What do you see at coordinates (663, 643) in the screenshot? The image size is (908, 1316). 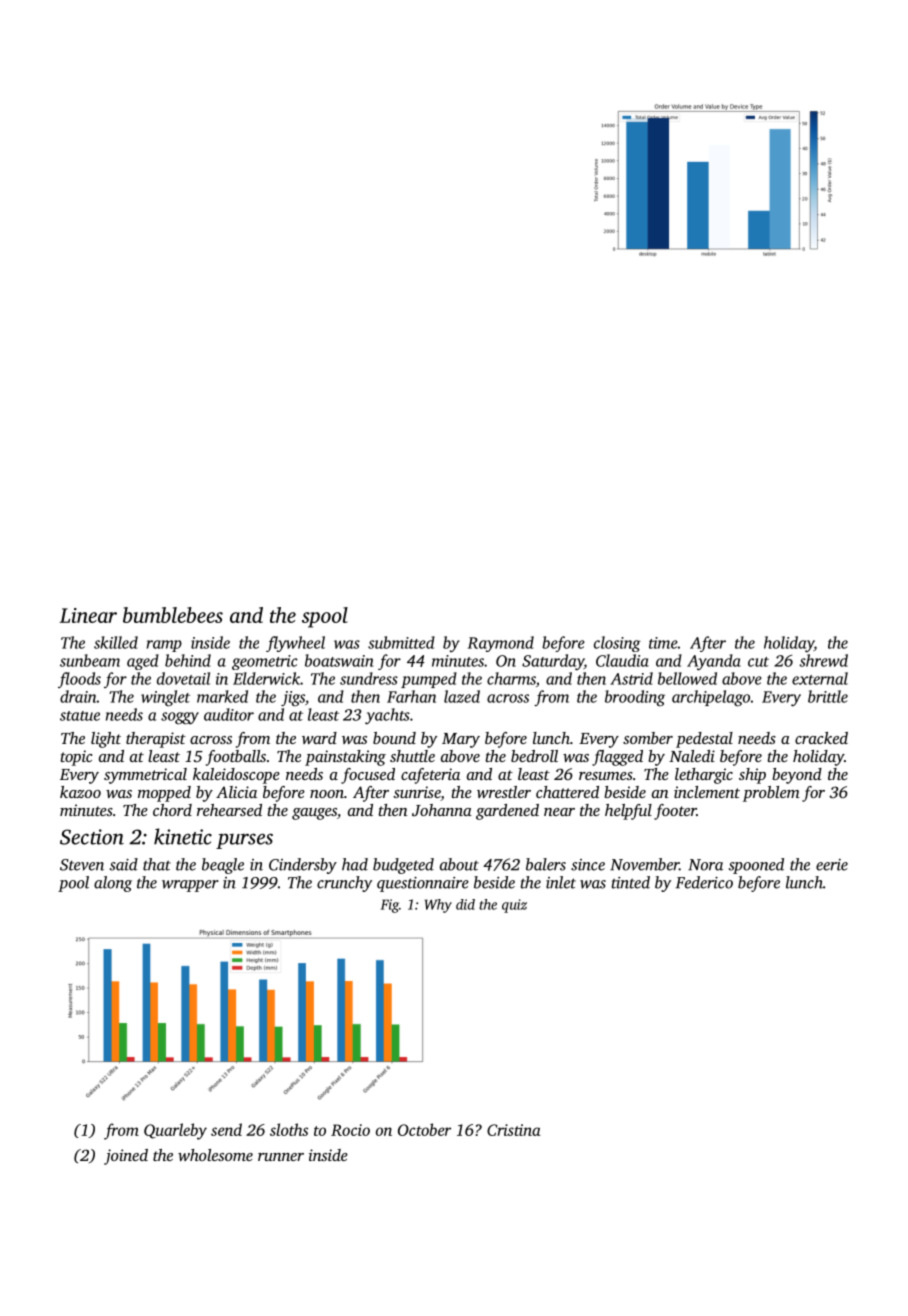 I see `time` at bounding box center [663, 643].
